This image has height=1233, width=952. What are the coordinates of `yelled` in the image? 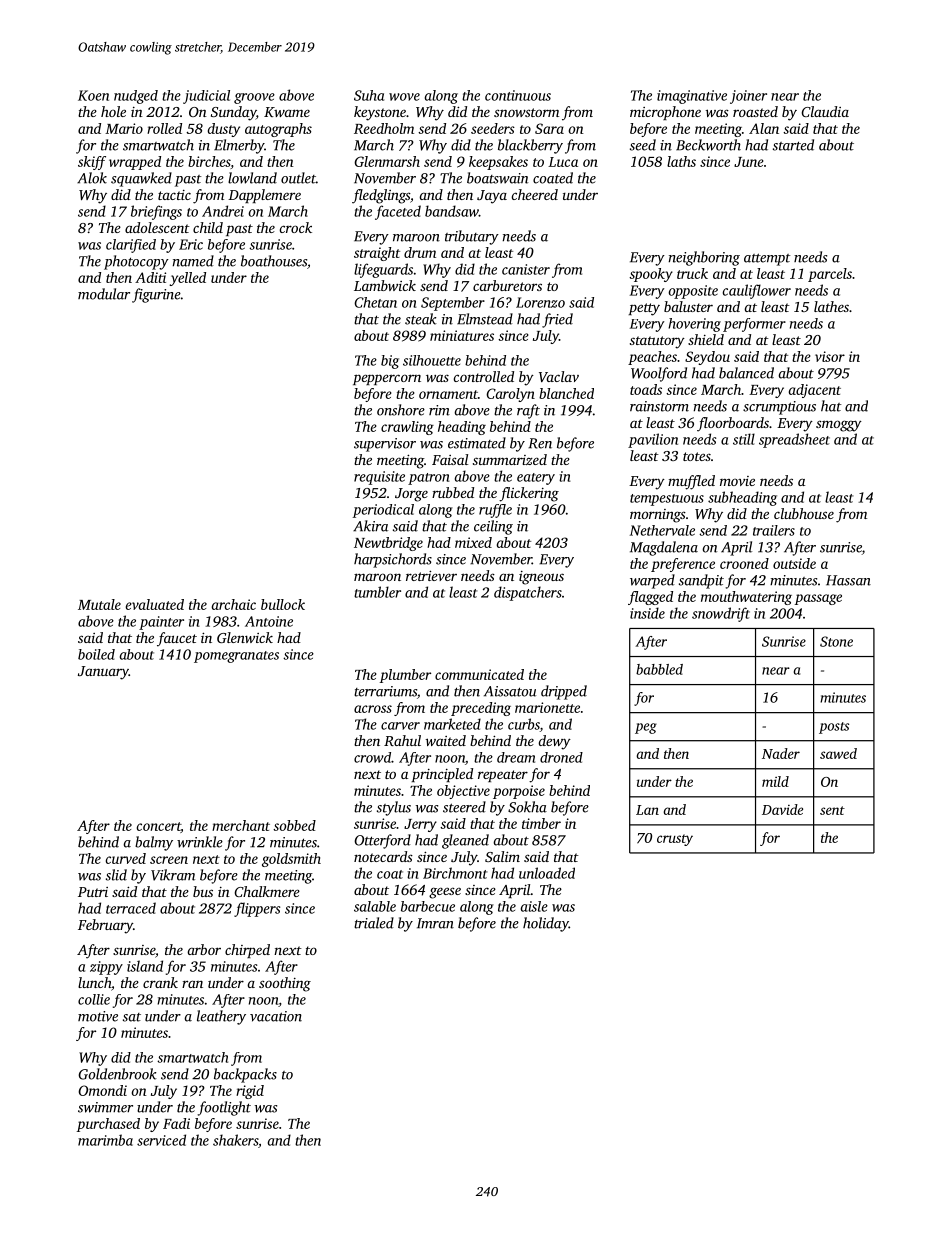 It's located at (187, 279).
